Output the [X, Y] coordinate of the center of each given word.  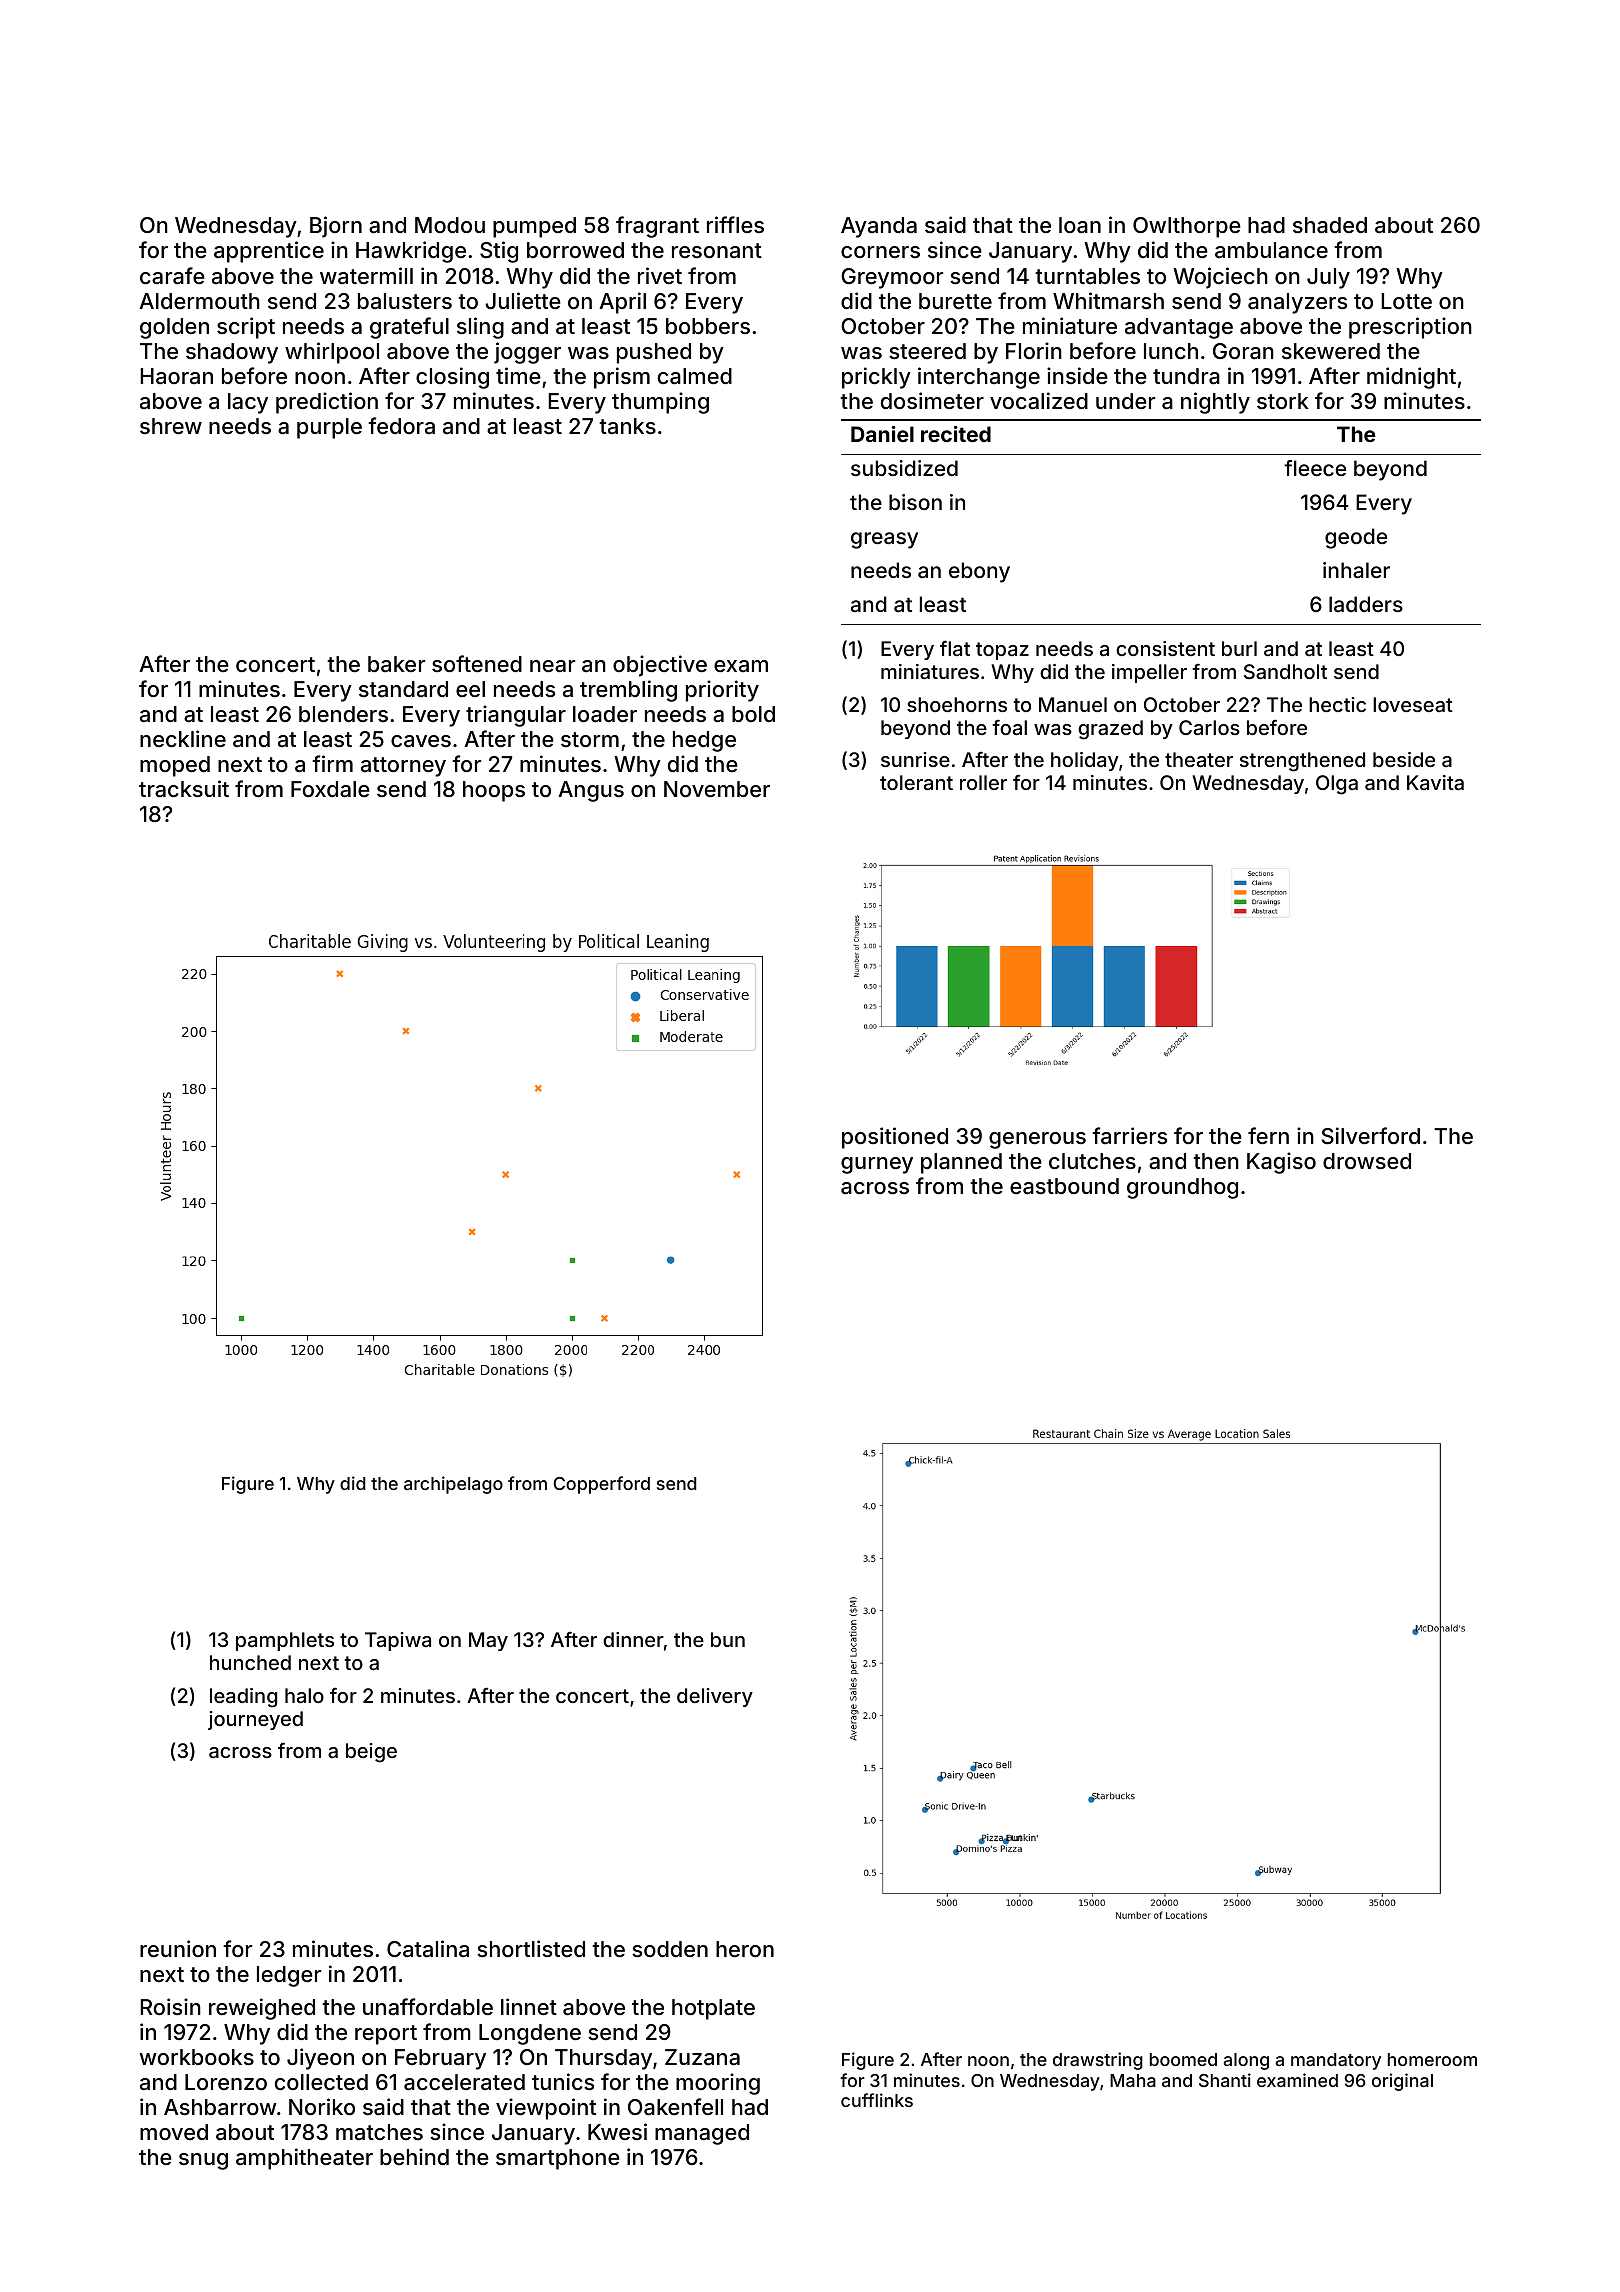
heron [745, 1949]
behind [414, 2156]
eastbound [1064, 1186]
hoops [494, 791]
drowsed [1367, 1161]
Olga [1337, 785]
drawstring [1098, 2061]
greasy [884, 540]
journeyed [255, 1720]
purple [329, 428]
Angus [591, 791]
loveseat [1413, 704]
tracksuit [184, 789]
